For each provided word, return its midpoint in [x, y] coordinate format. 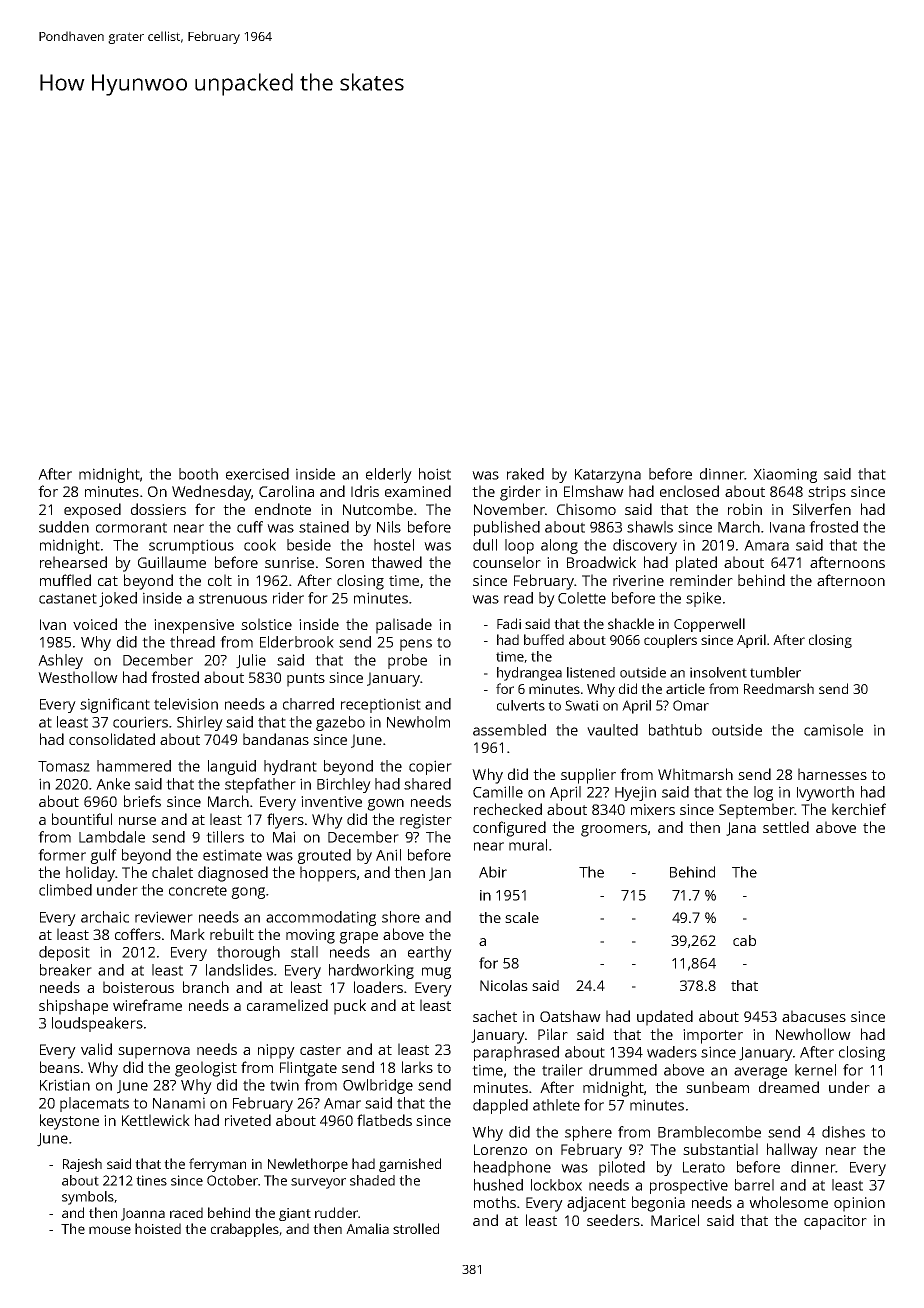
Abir [493, 872]
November [509, 509]
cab [744, 940]
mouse [110, 1230]
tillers [225, 837]
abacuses [814, 1016]
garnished [410, 1165]
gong [248, 893]
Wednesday [211, 493]
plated [696, 564]
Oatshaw [570, 1016]
